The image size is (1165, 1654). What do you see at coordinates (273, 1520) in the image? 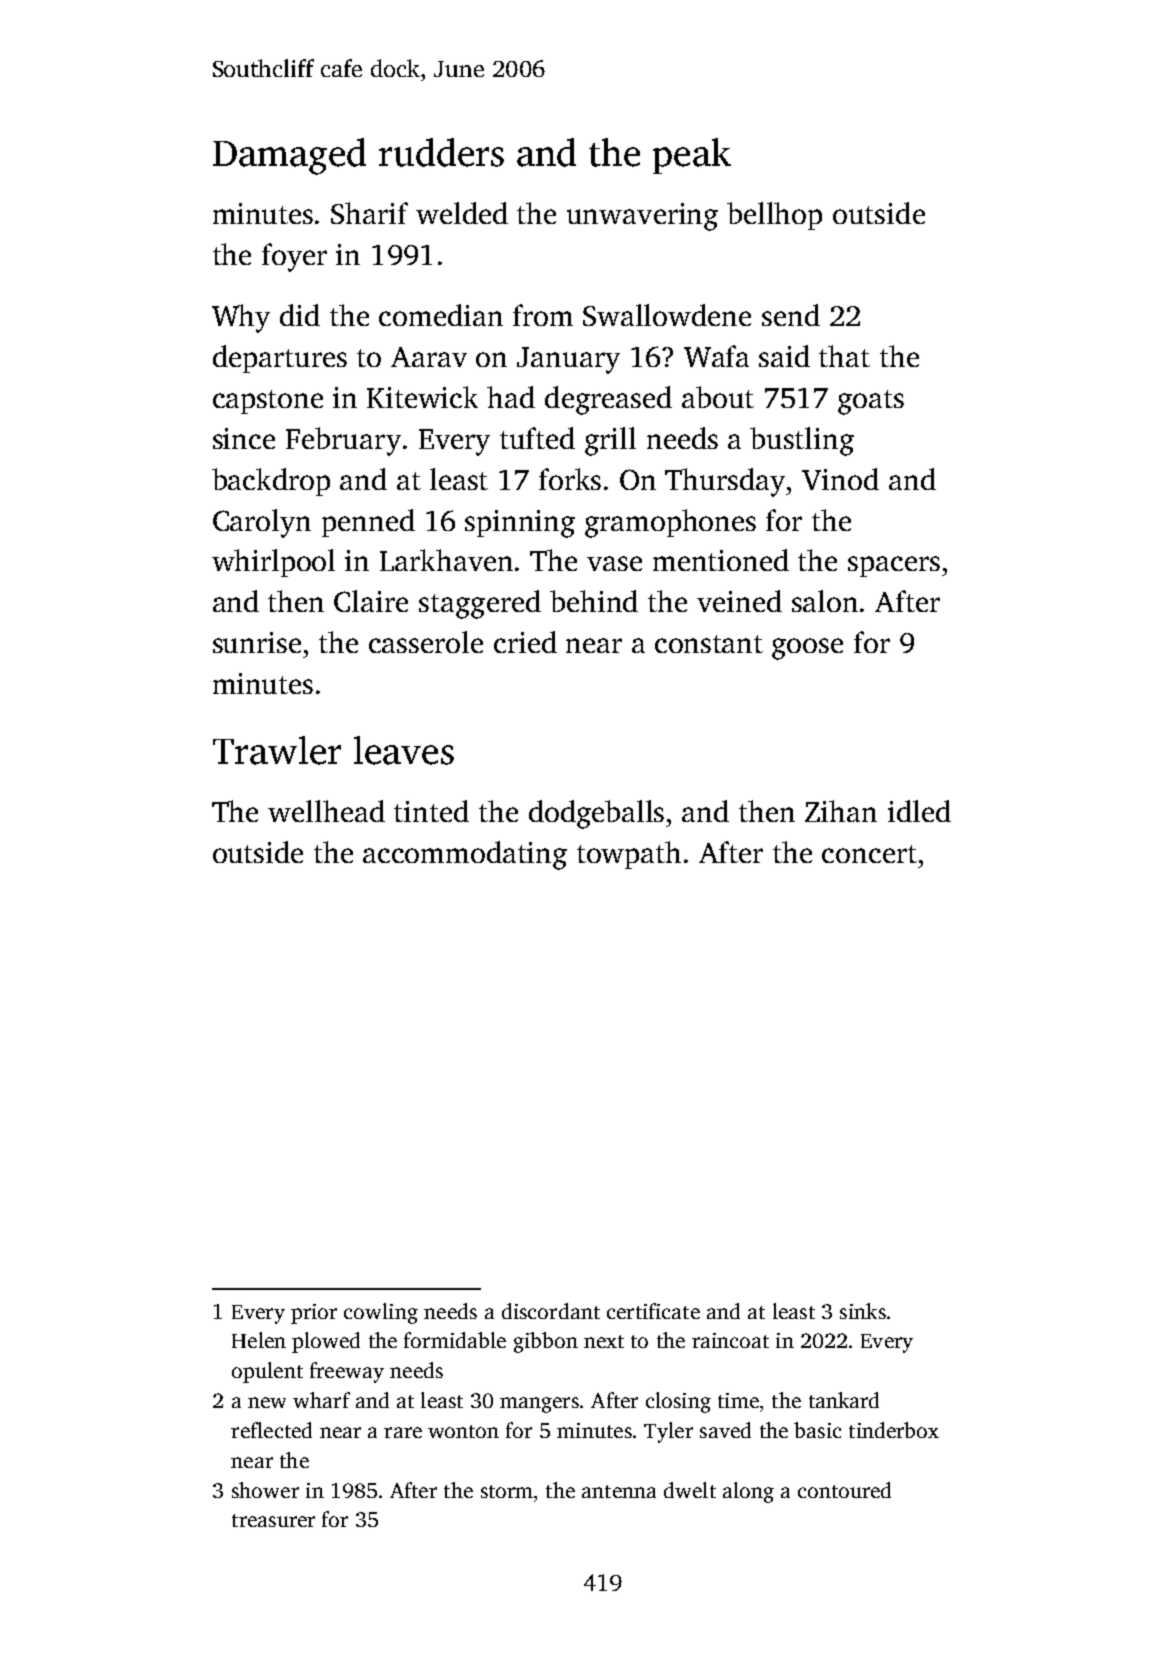
I see `treasurer` at bounding box center [273, 1520].
